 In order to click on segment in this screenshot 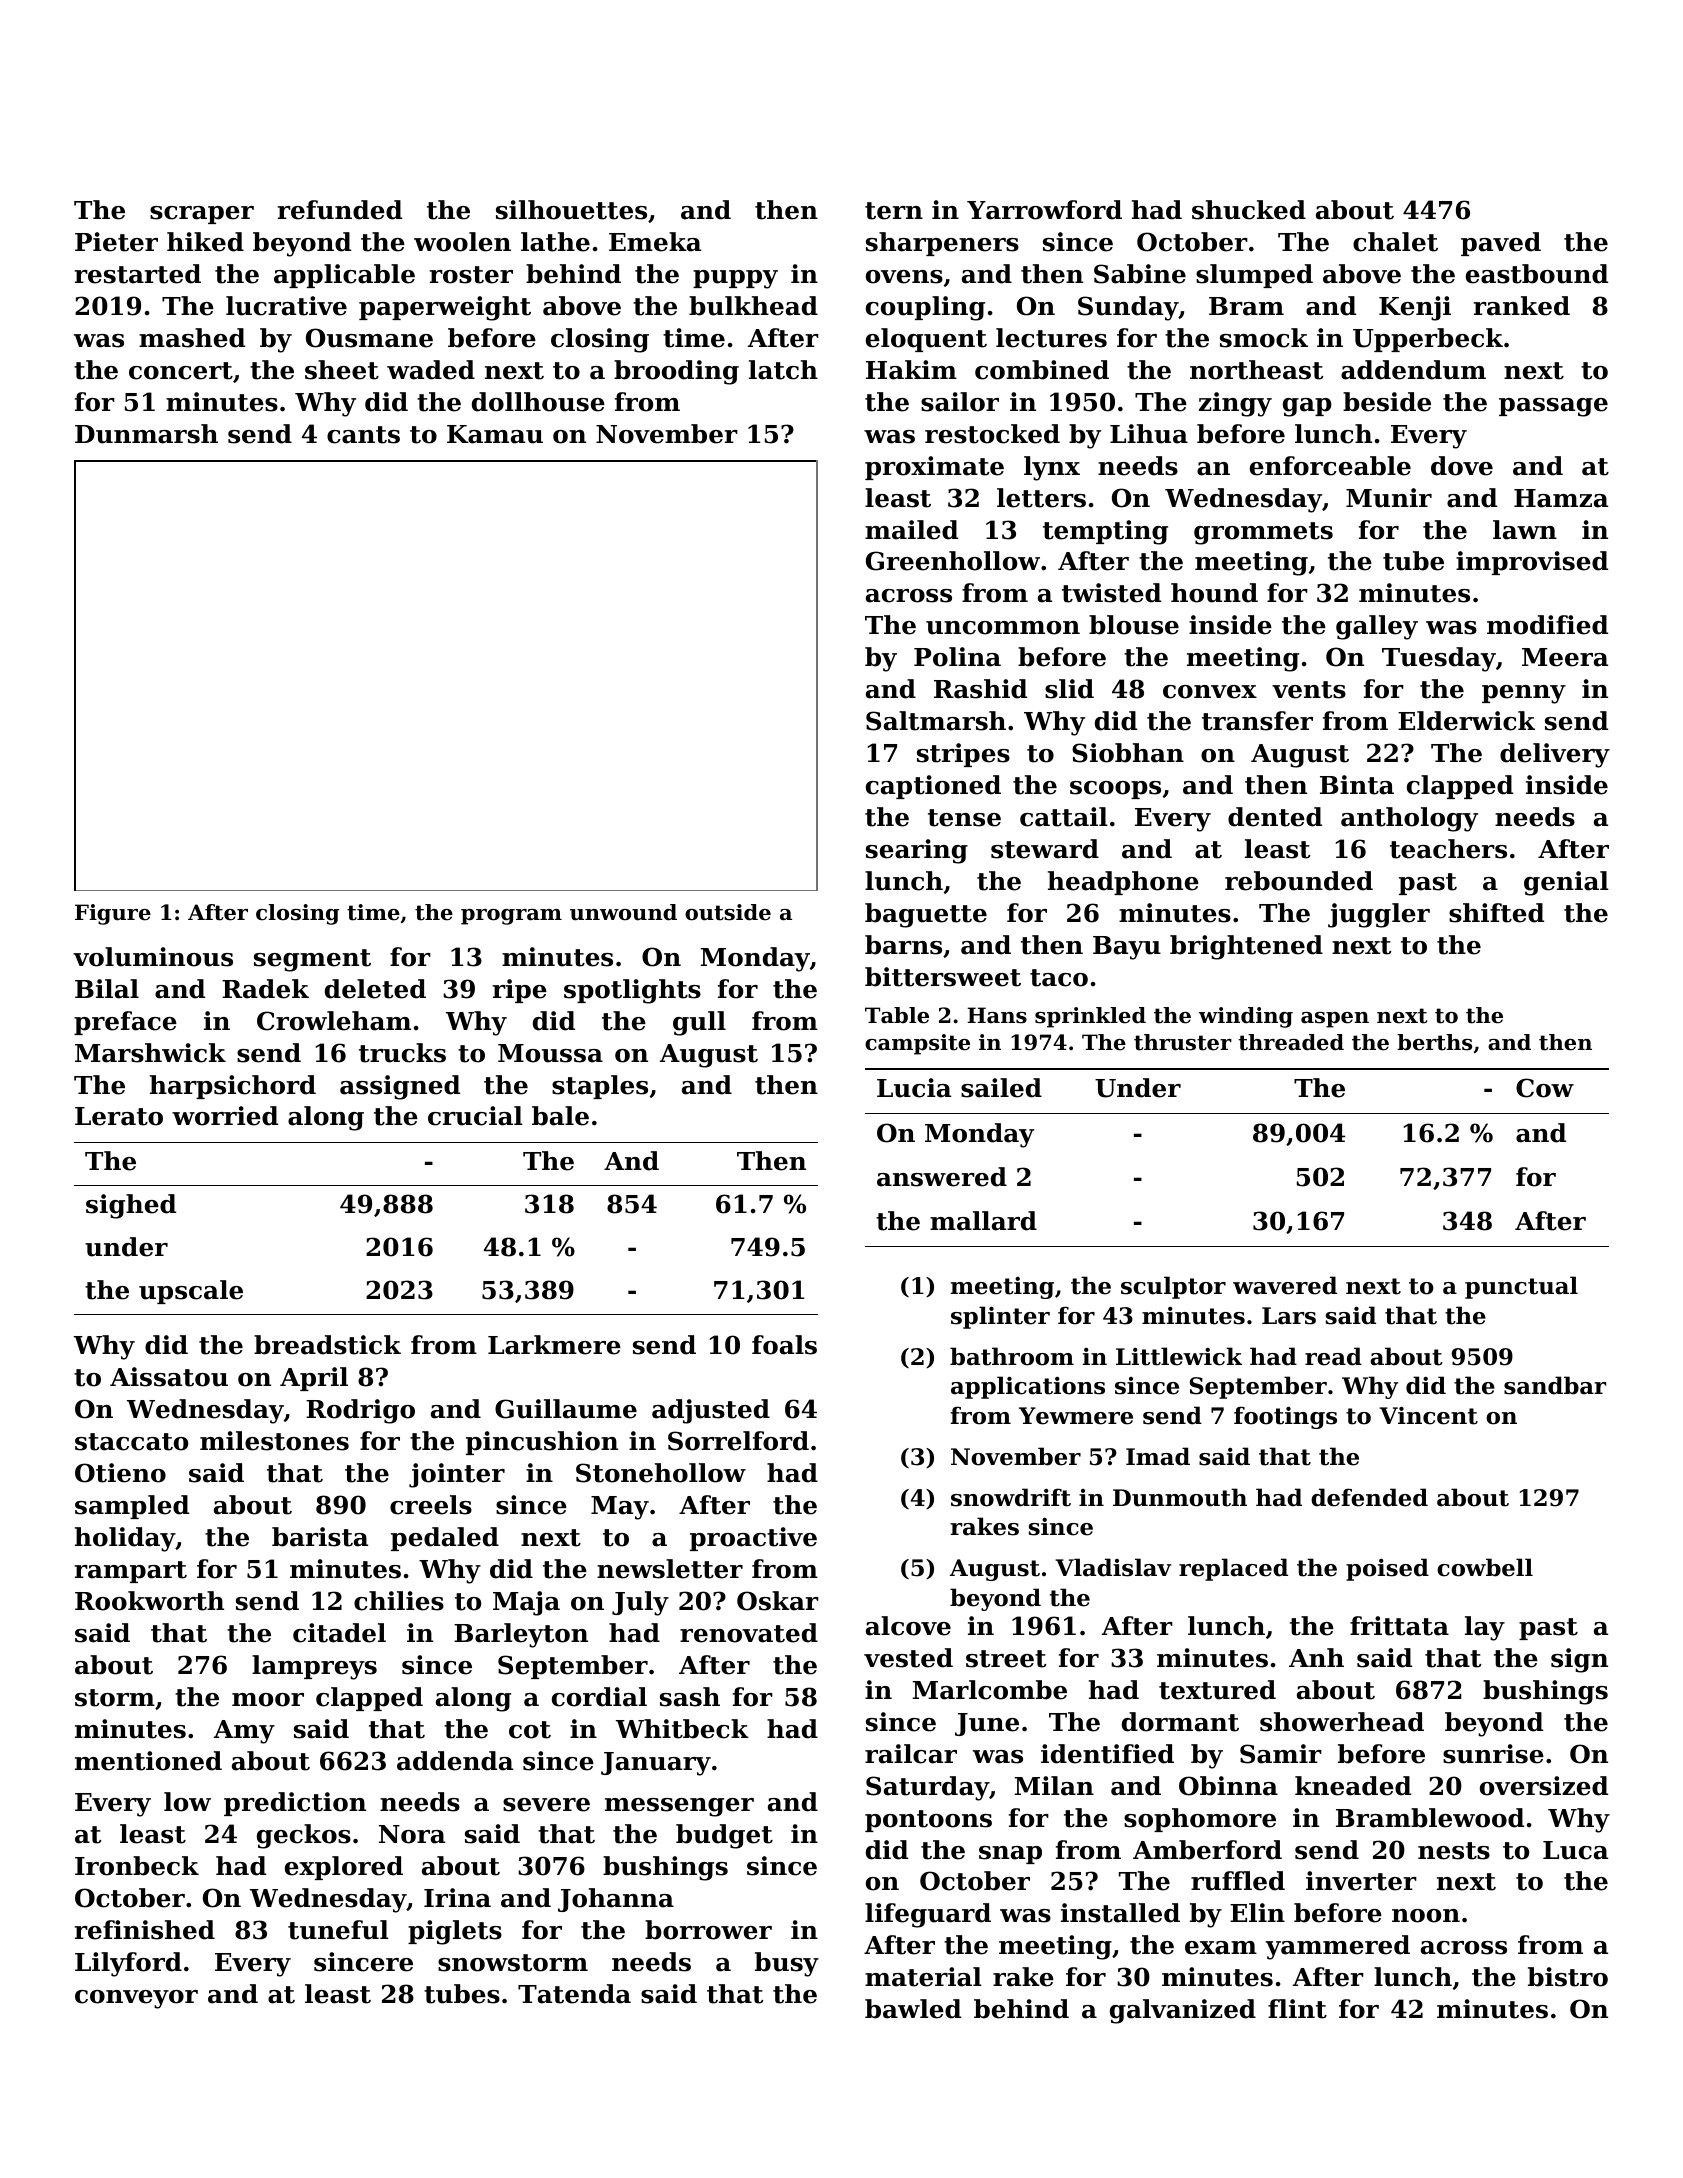, I will do `click(312, 960)`.
